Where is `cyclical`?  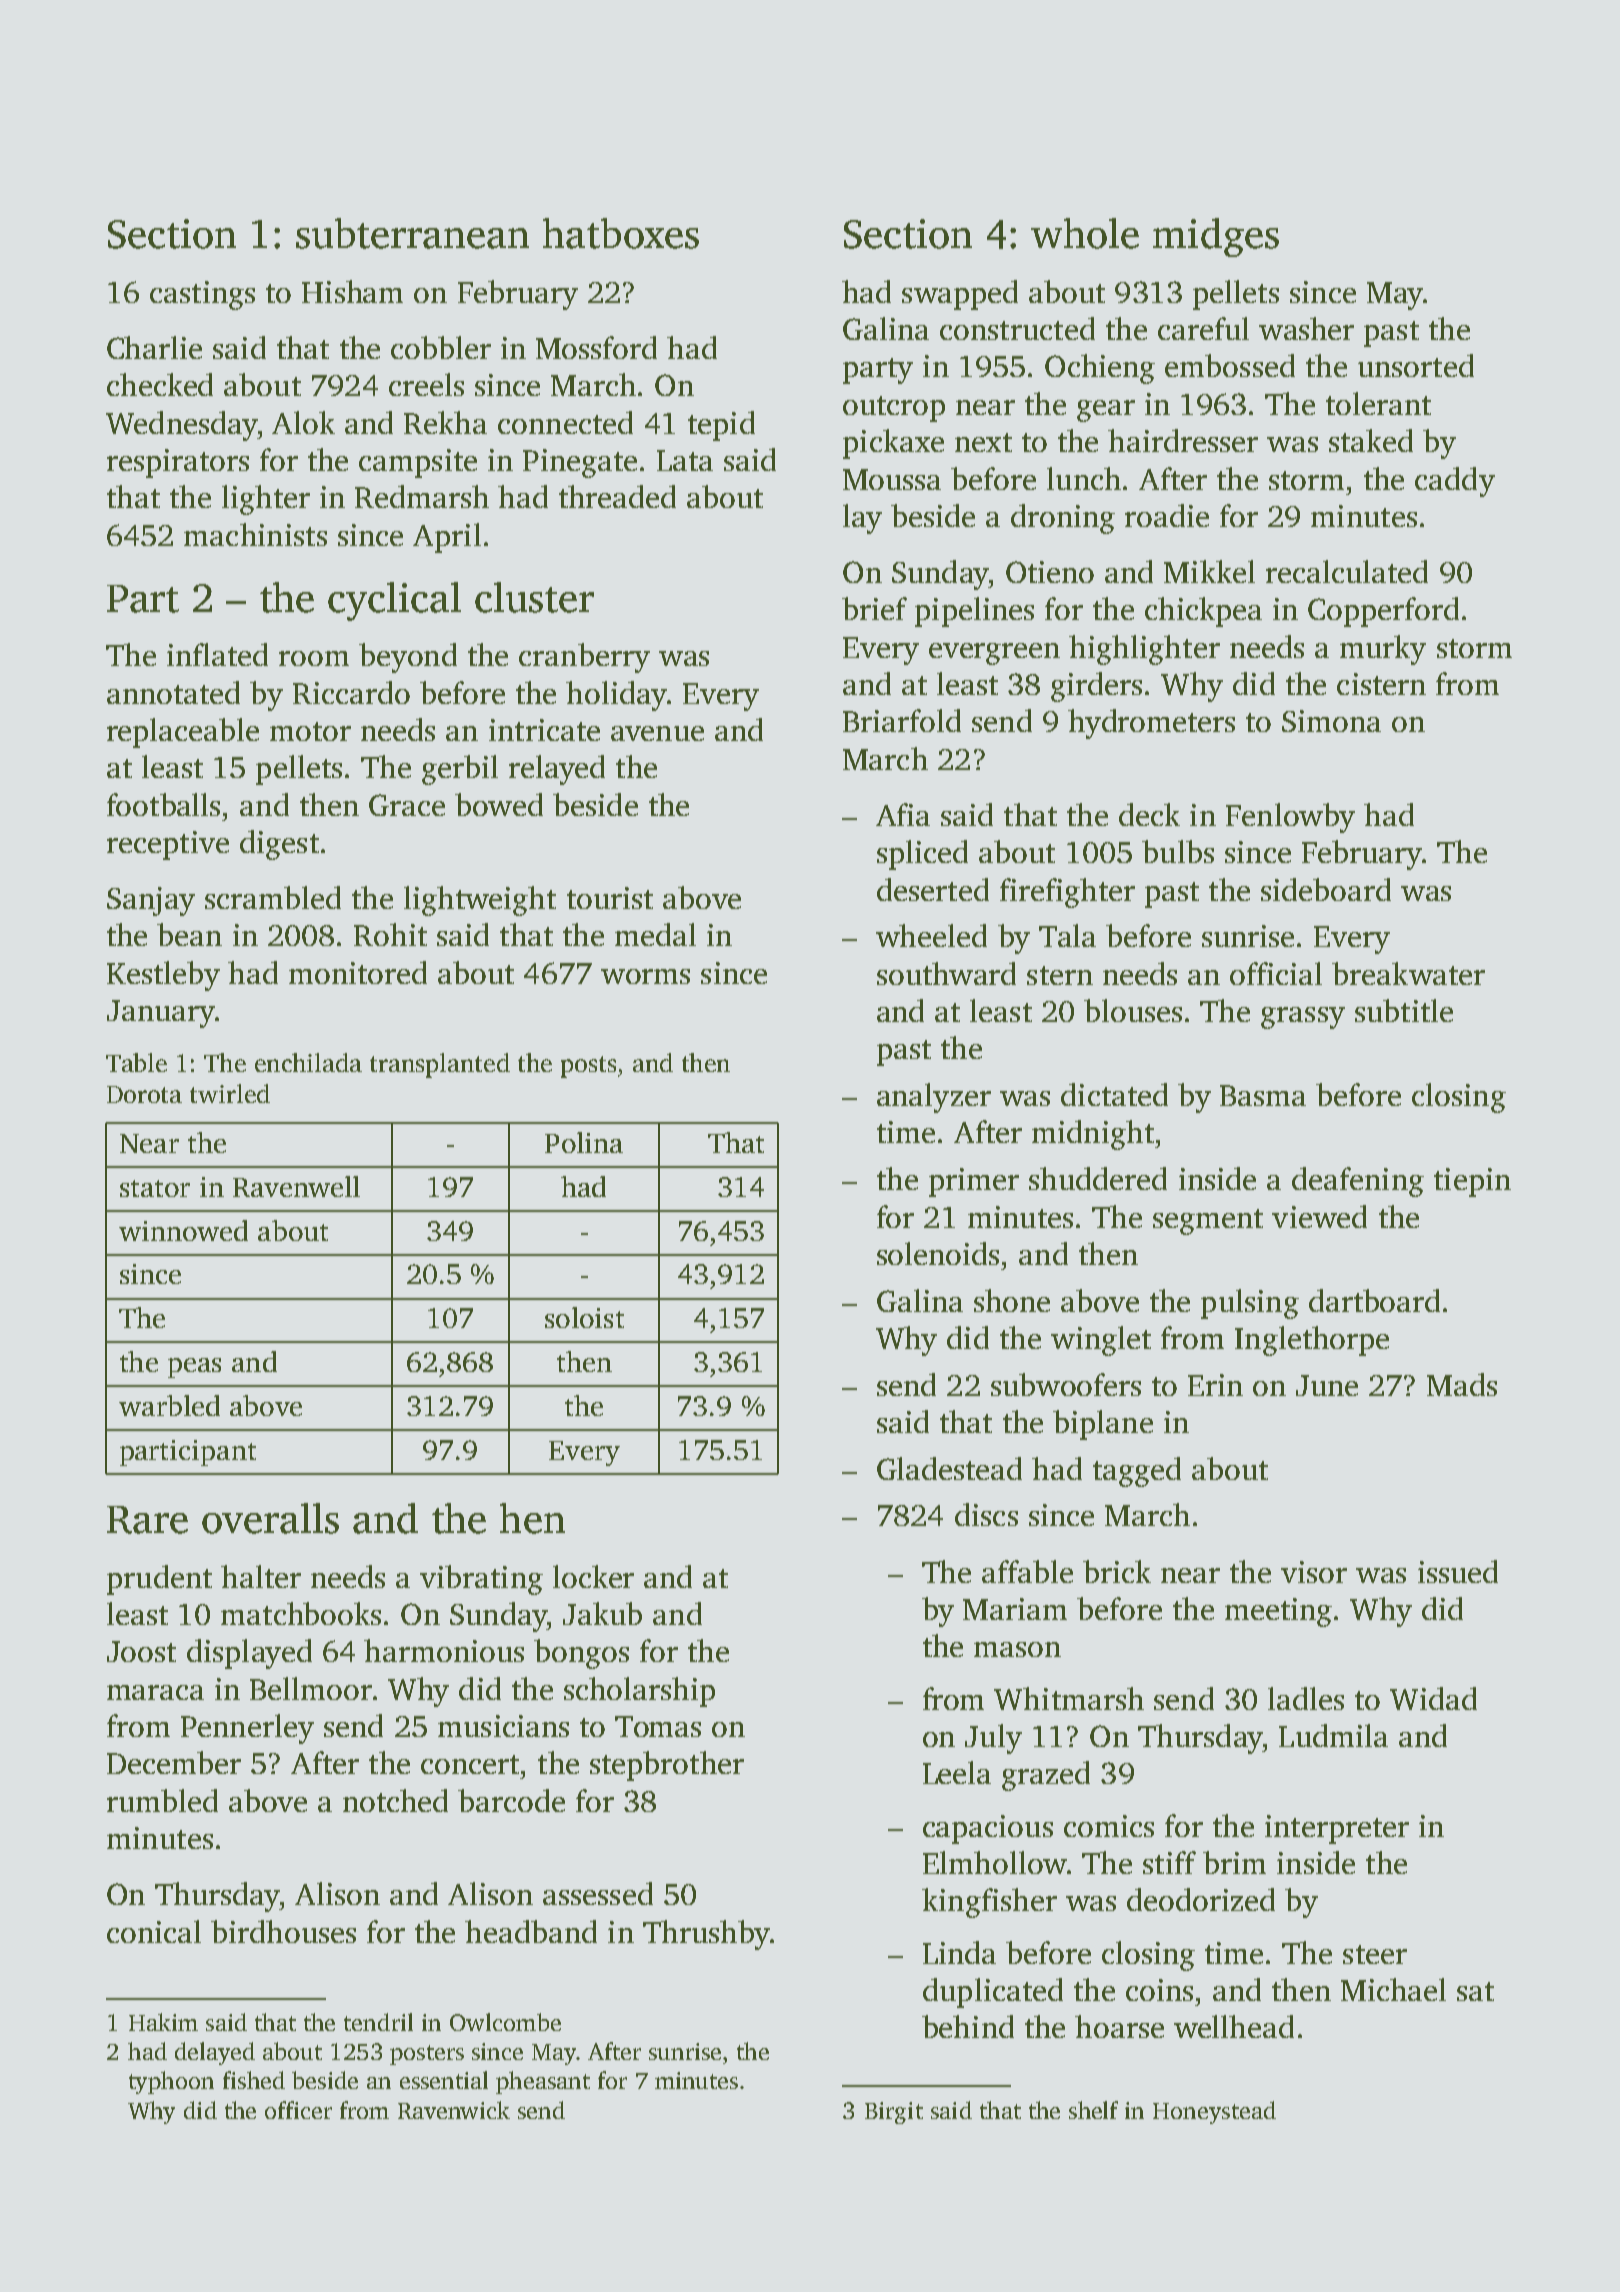
cyclical is located at coordinates (394, 601).
